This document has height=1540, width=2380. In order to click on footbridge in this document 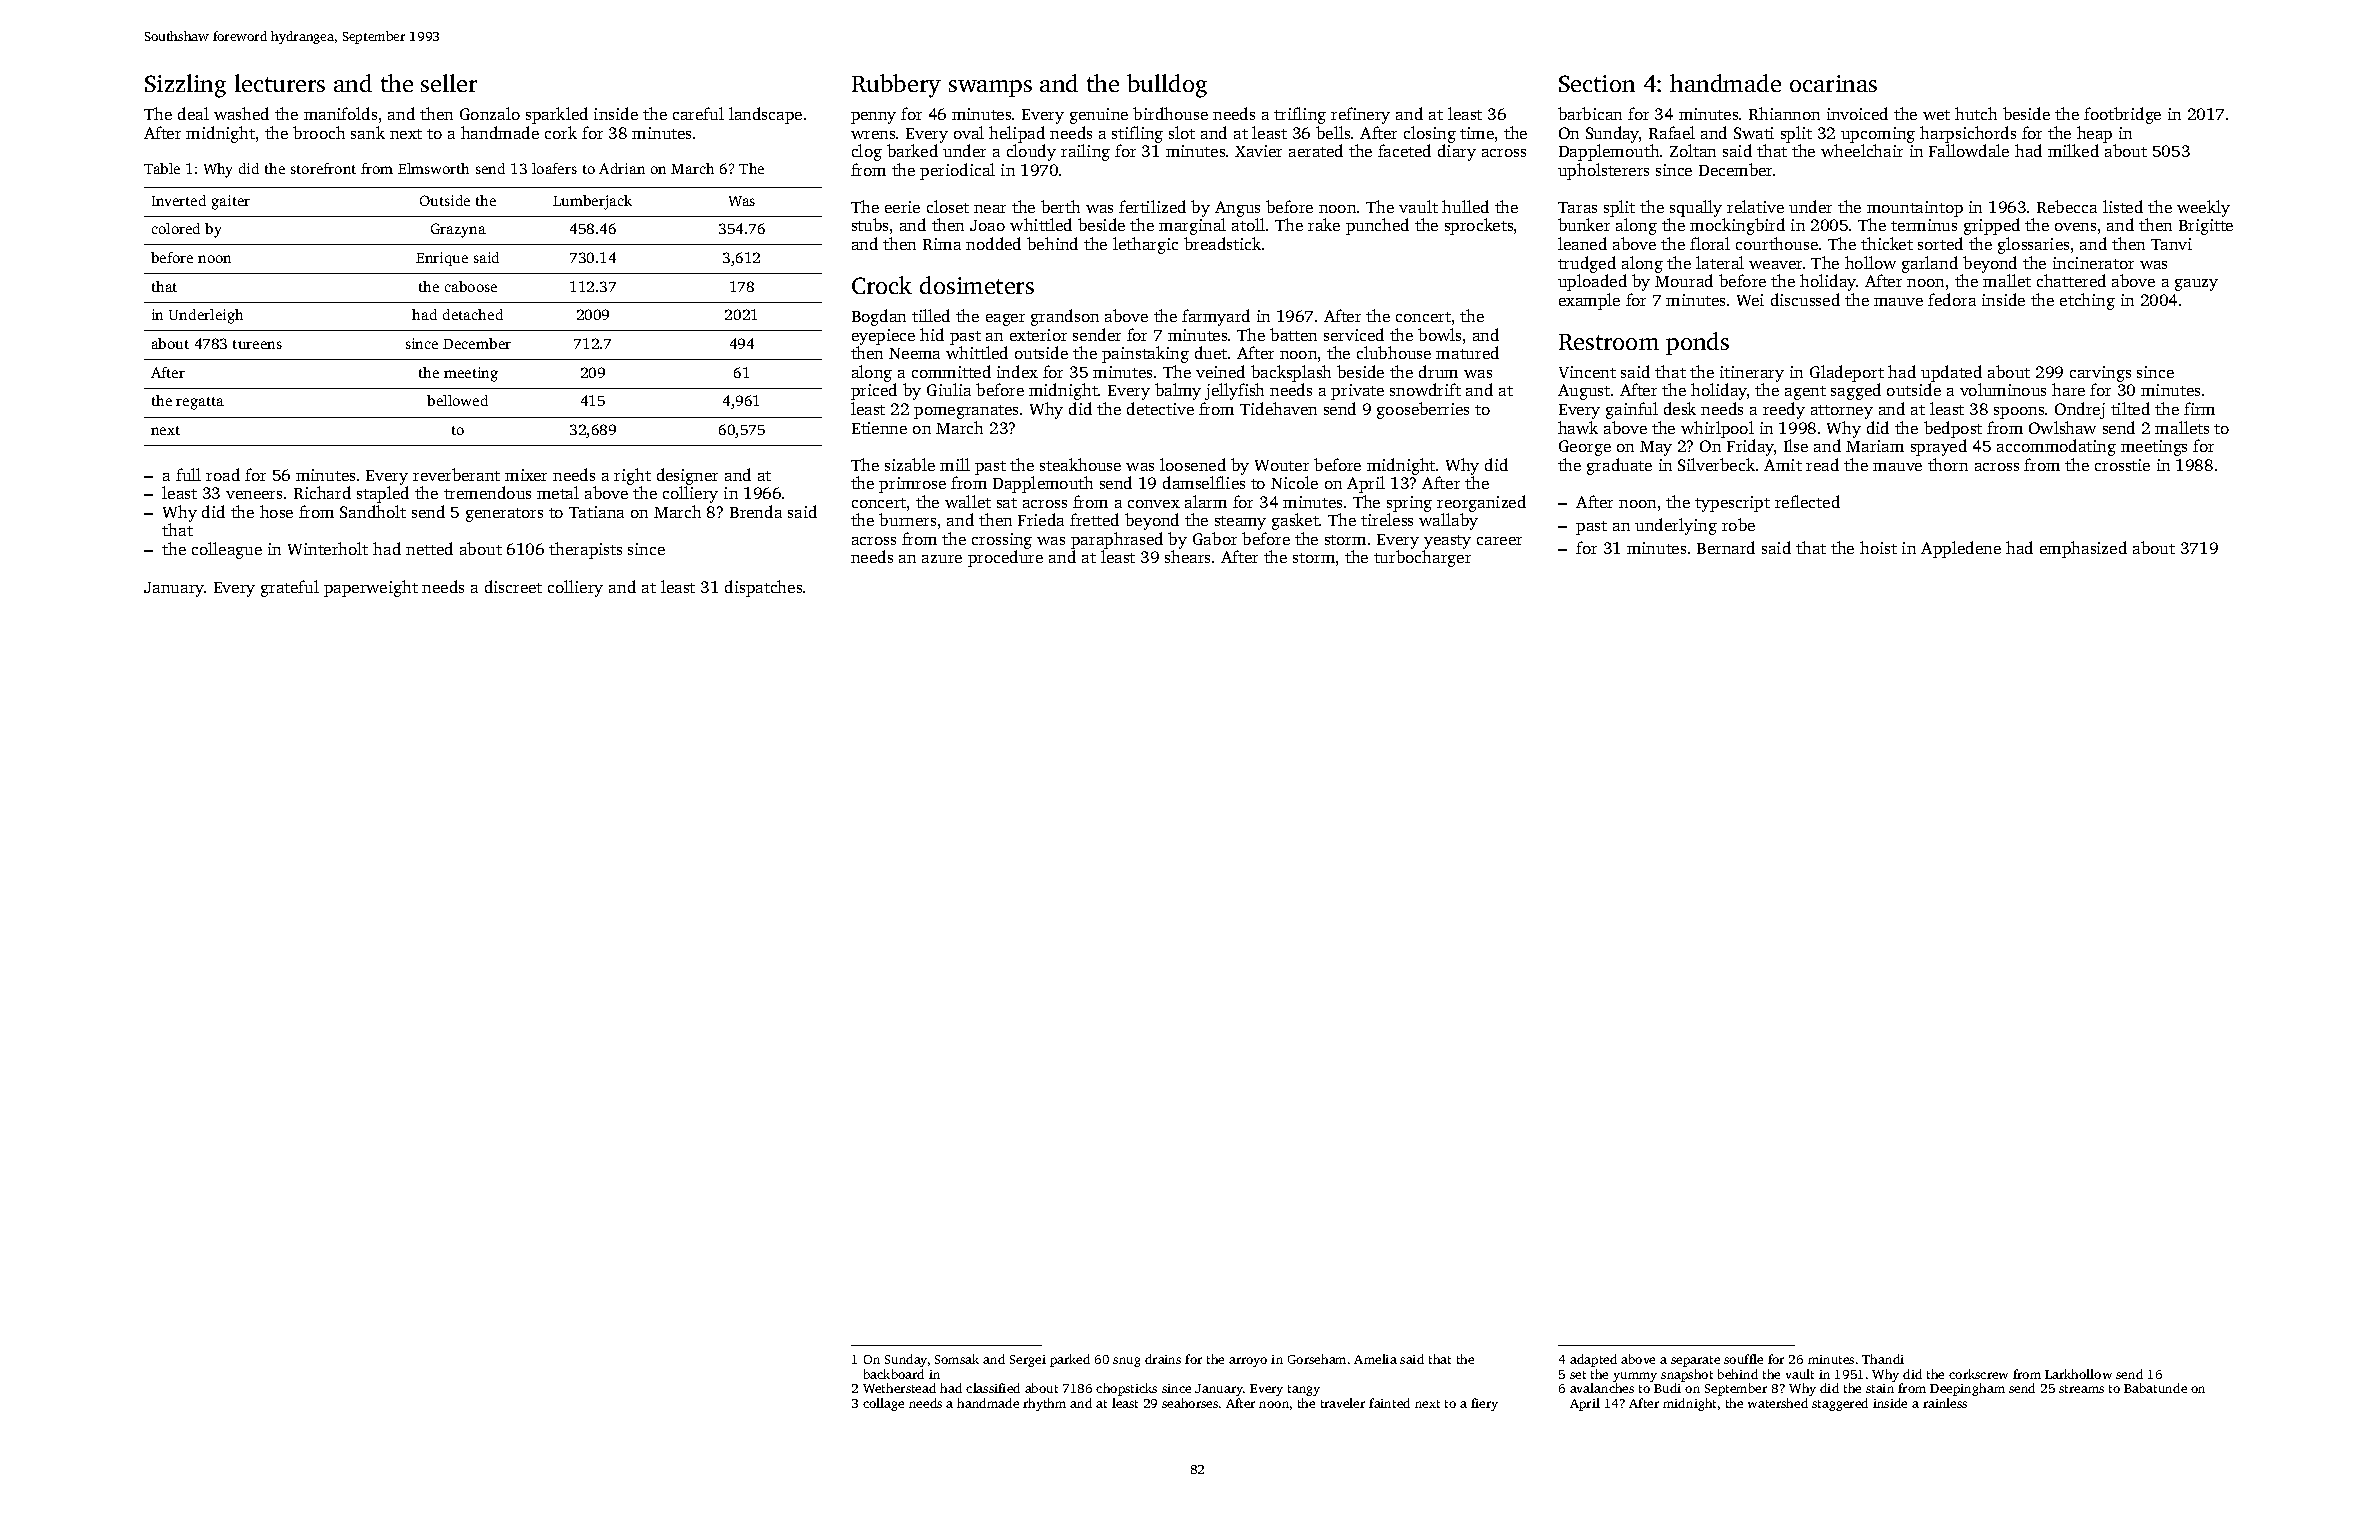, I will do `click(2122, 115)`.
